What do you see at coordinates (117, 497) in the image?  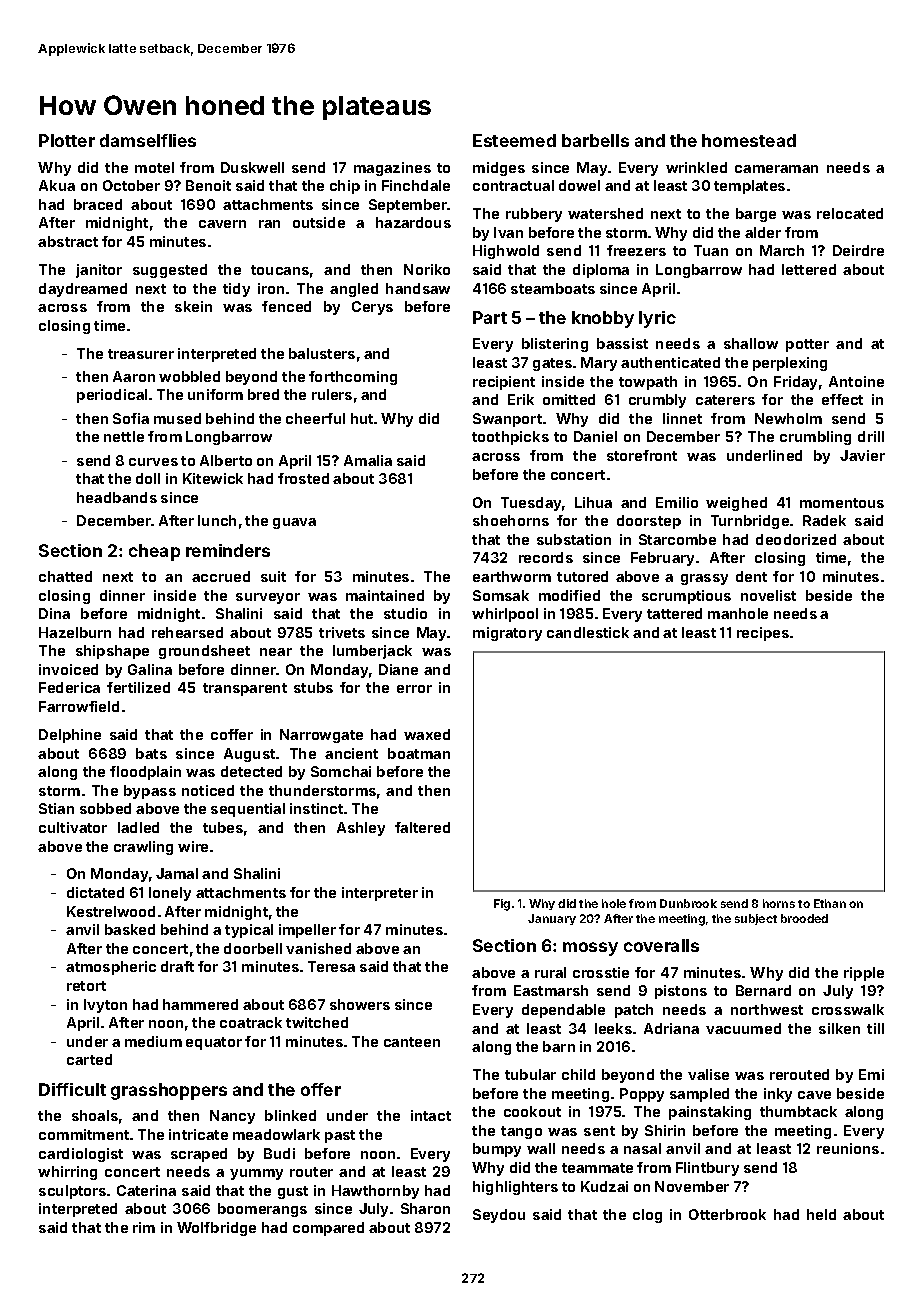 I see `headbands` at bounding box center [117, 497].
